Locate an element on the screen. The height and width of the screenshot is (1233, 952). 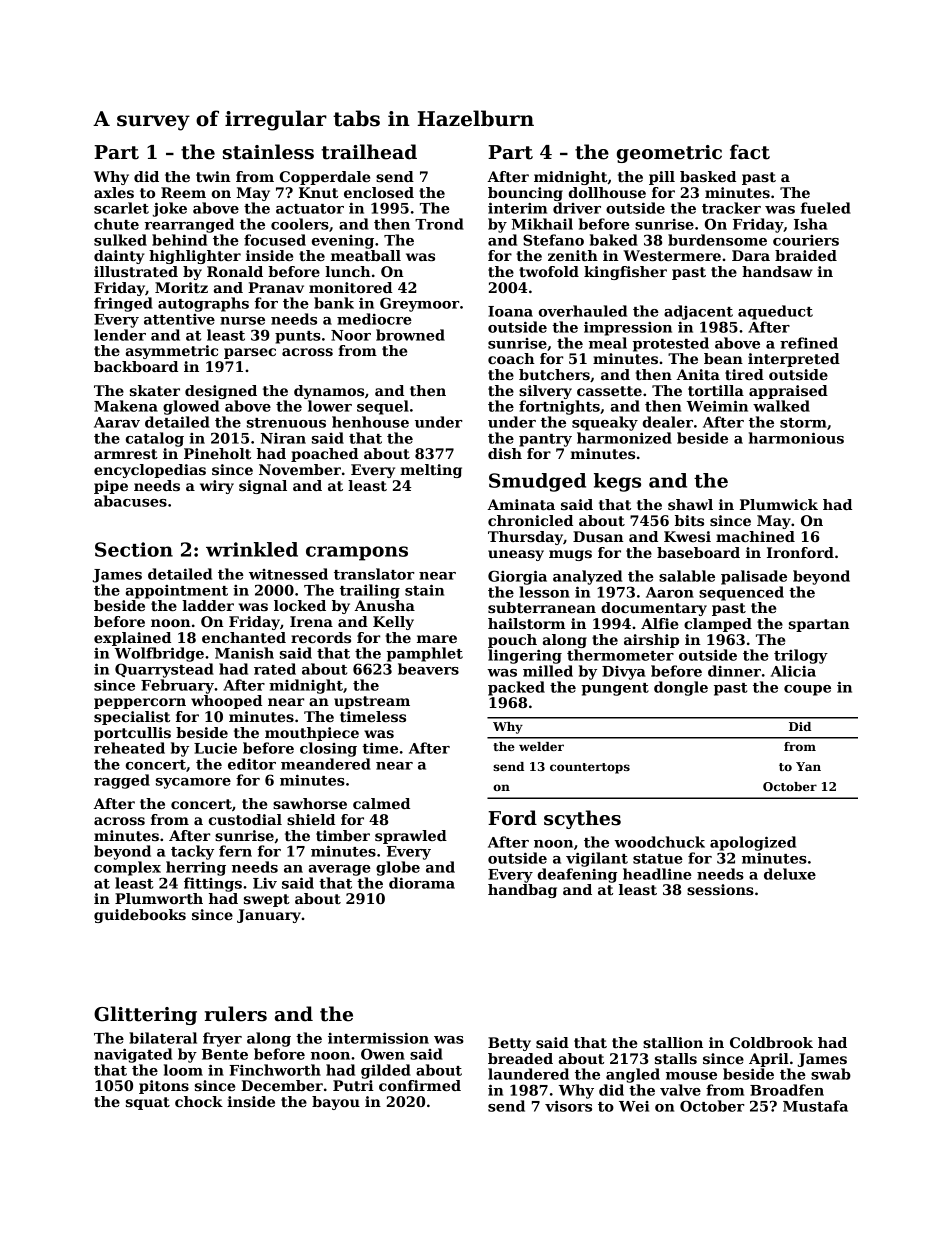
whooped is located at coordinates (226, 702).
